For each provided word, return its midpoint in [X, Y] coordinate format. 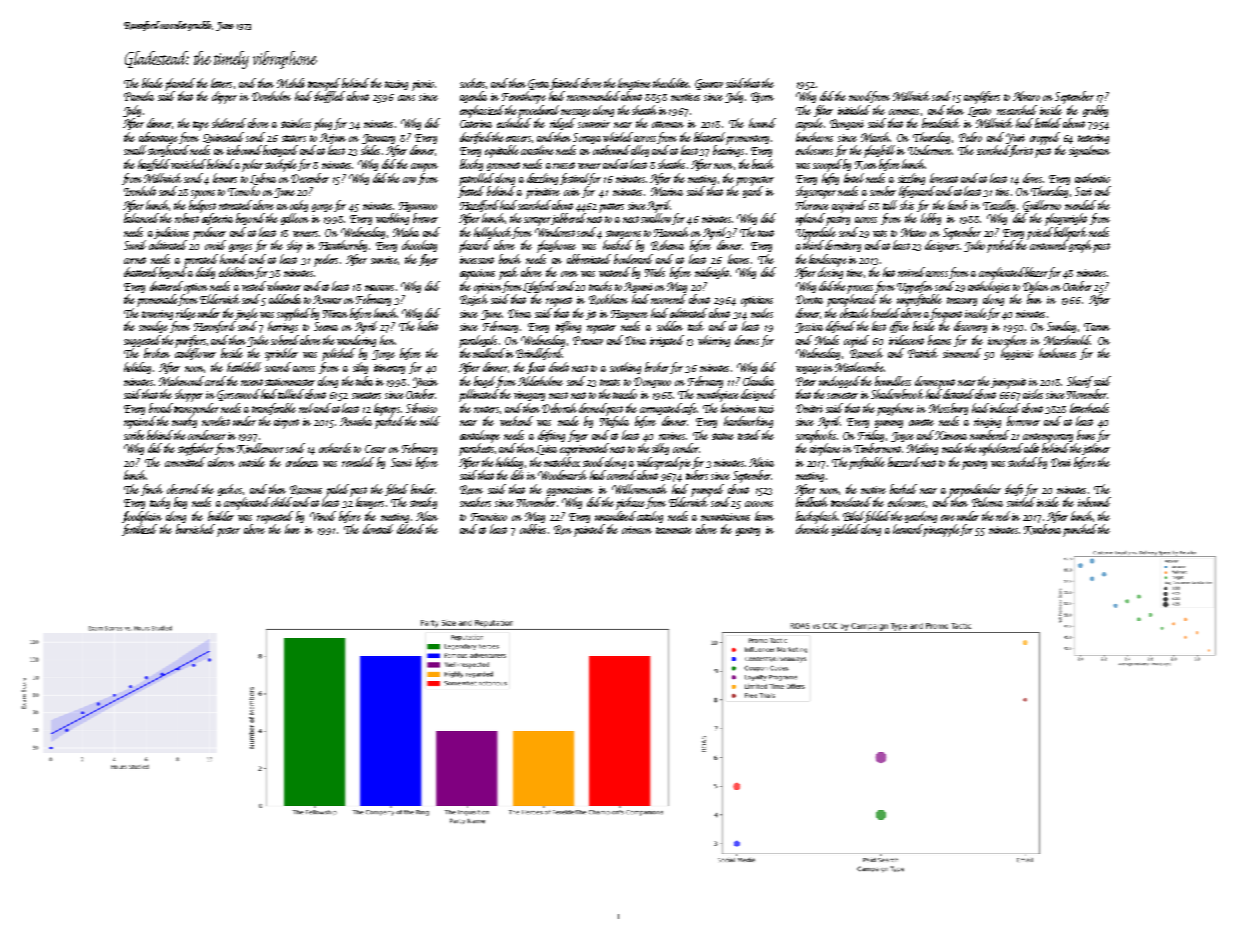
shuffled [329, 97]
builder [221, 516]
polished [338, 354]
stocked [1022, 462]
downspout [935, 382]
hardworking [748, 422]
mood [860, 97]
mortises [685, 97]
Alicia [761, 462]
